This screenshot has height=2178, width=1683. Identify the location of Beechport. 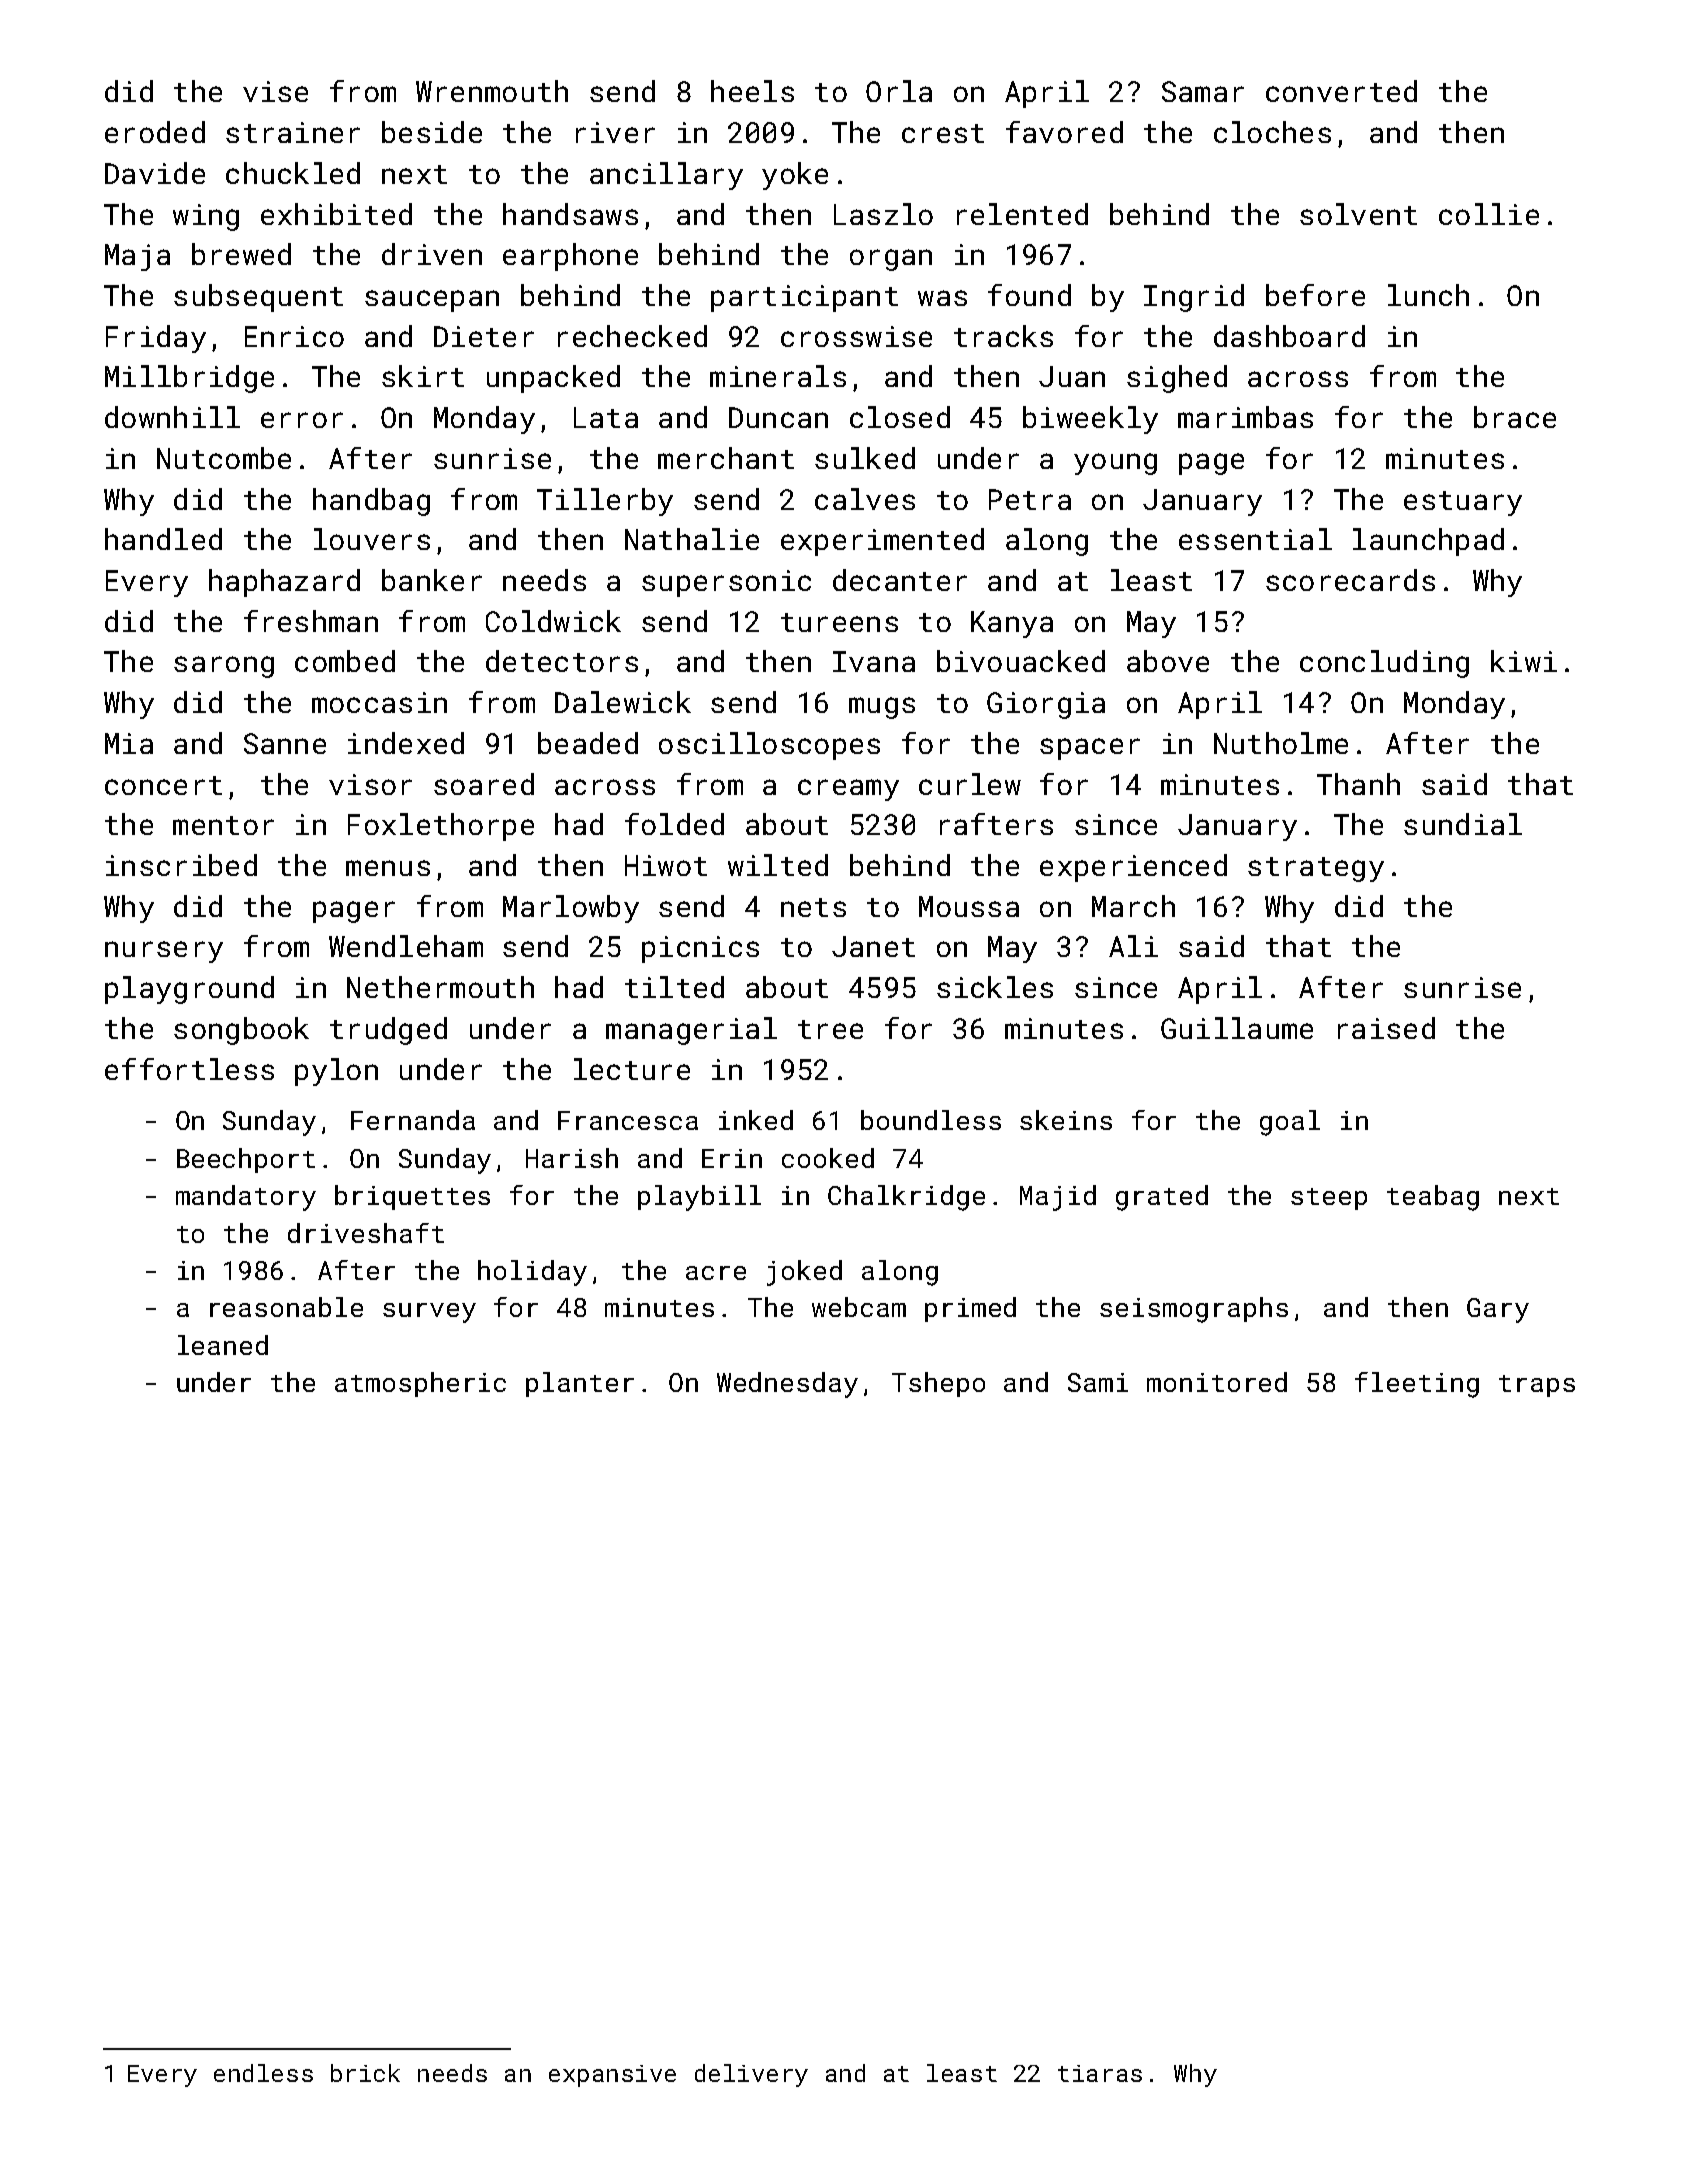
(246, 1160).
